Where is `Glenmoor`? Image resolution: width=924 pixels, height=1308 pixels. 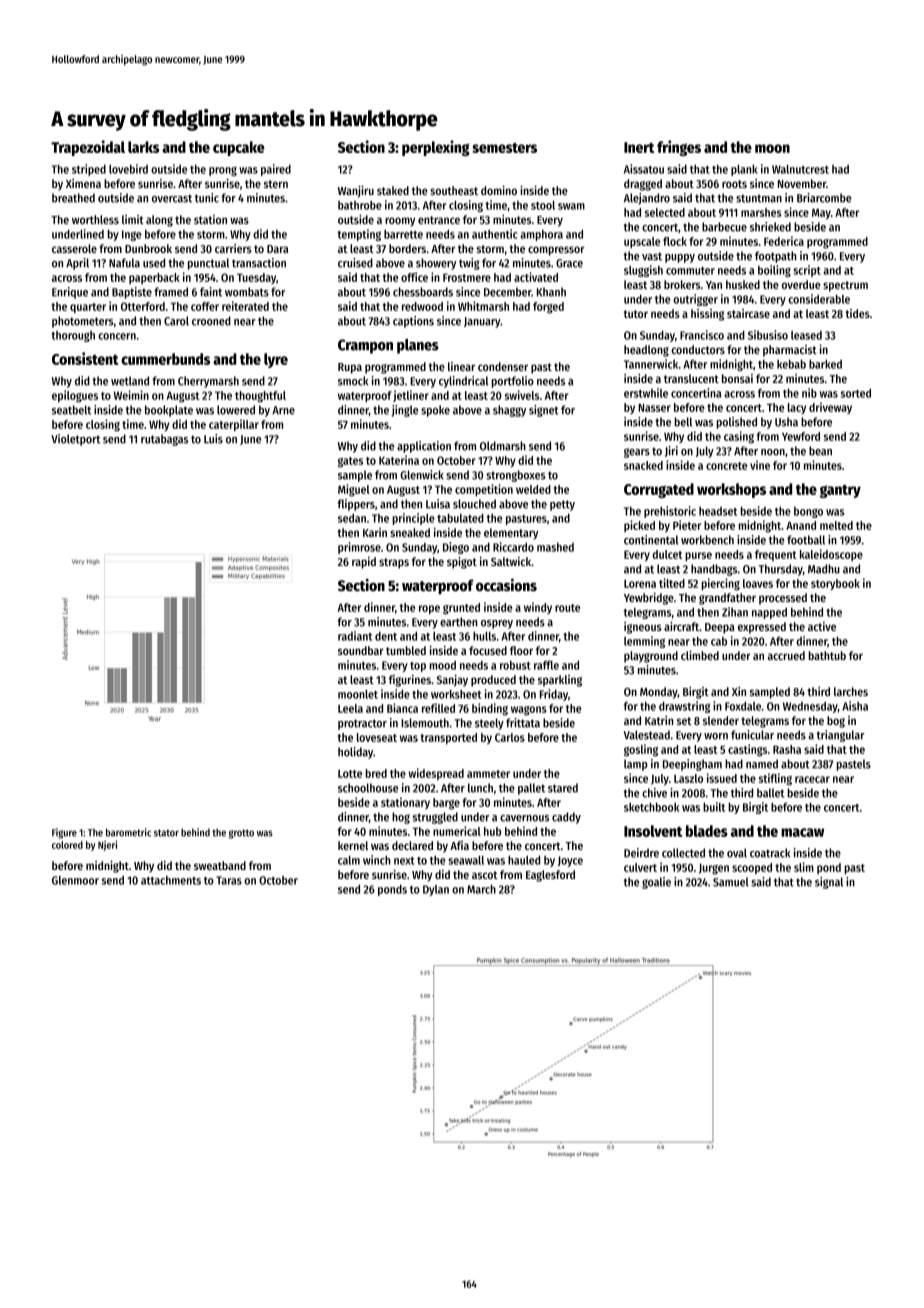
Glenmoor is located at coordinates (75, 880).
